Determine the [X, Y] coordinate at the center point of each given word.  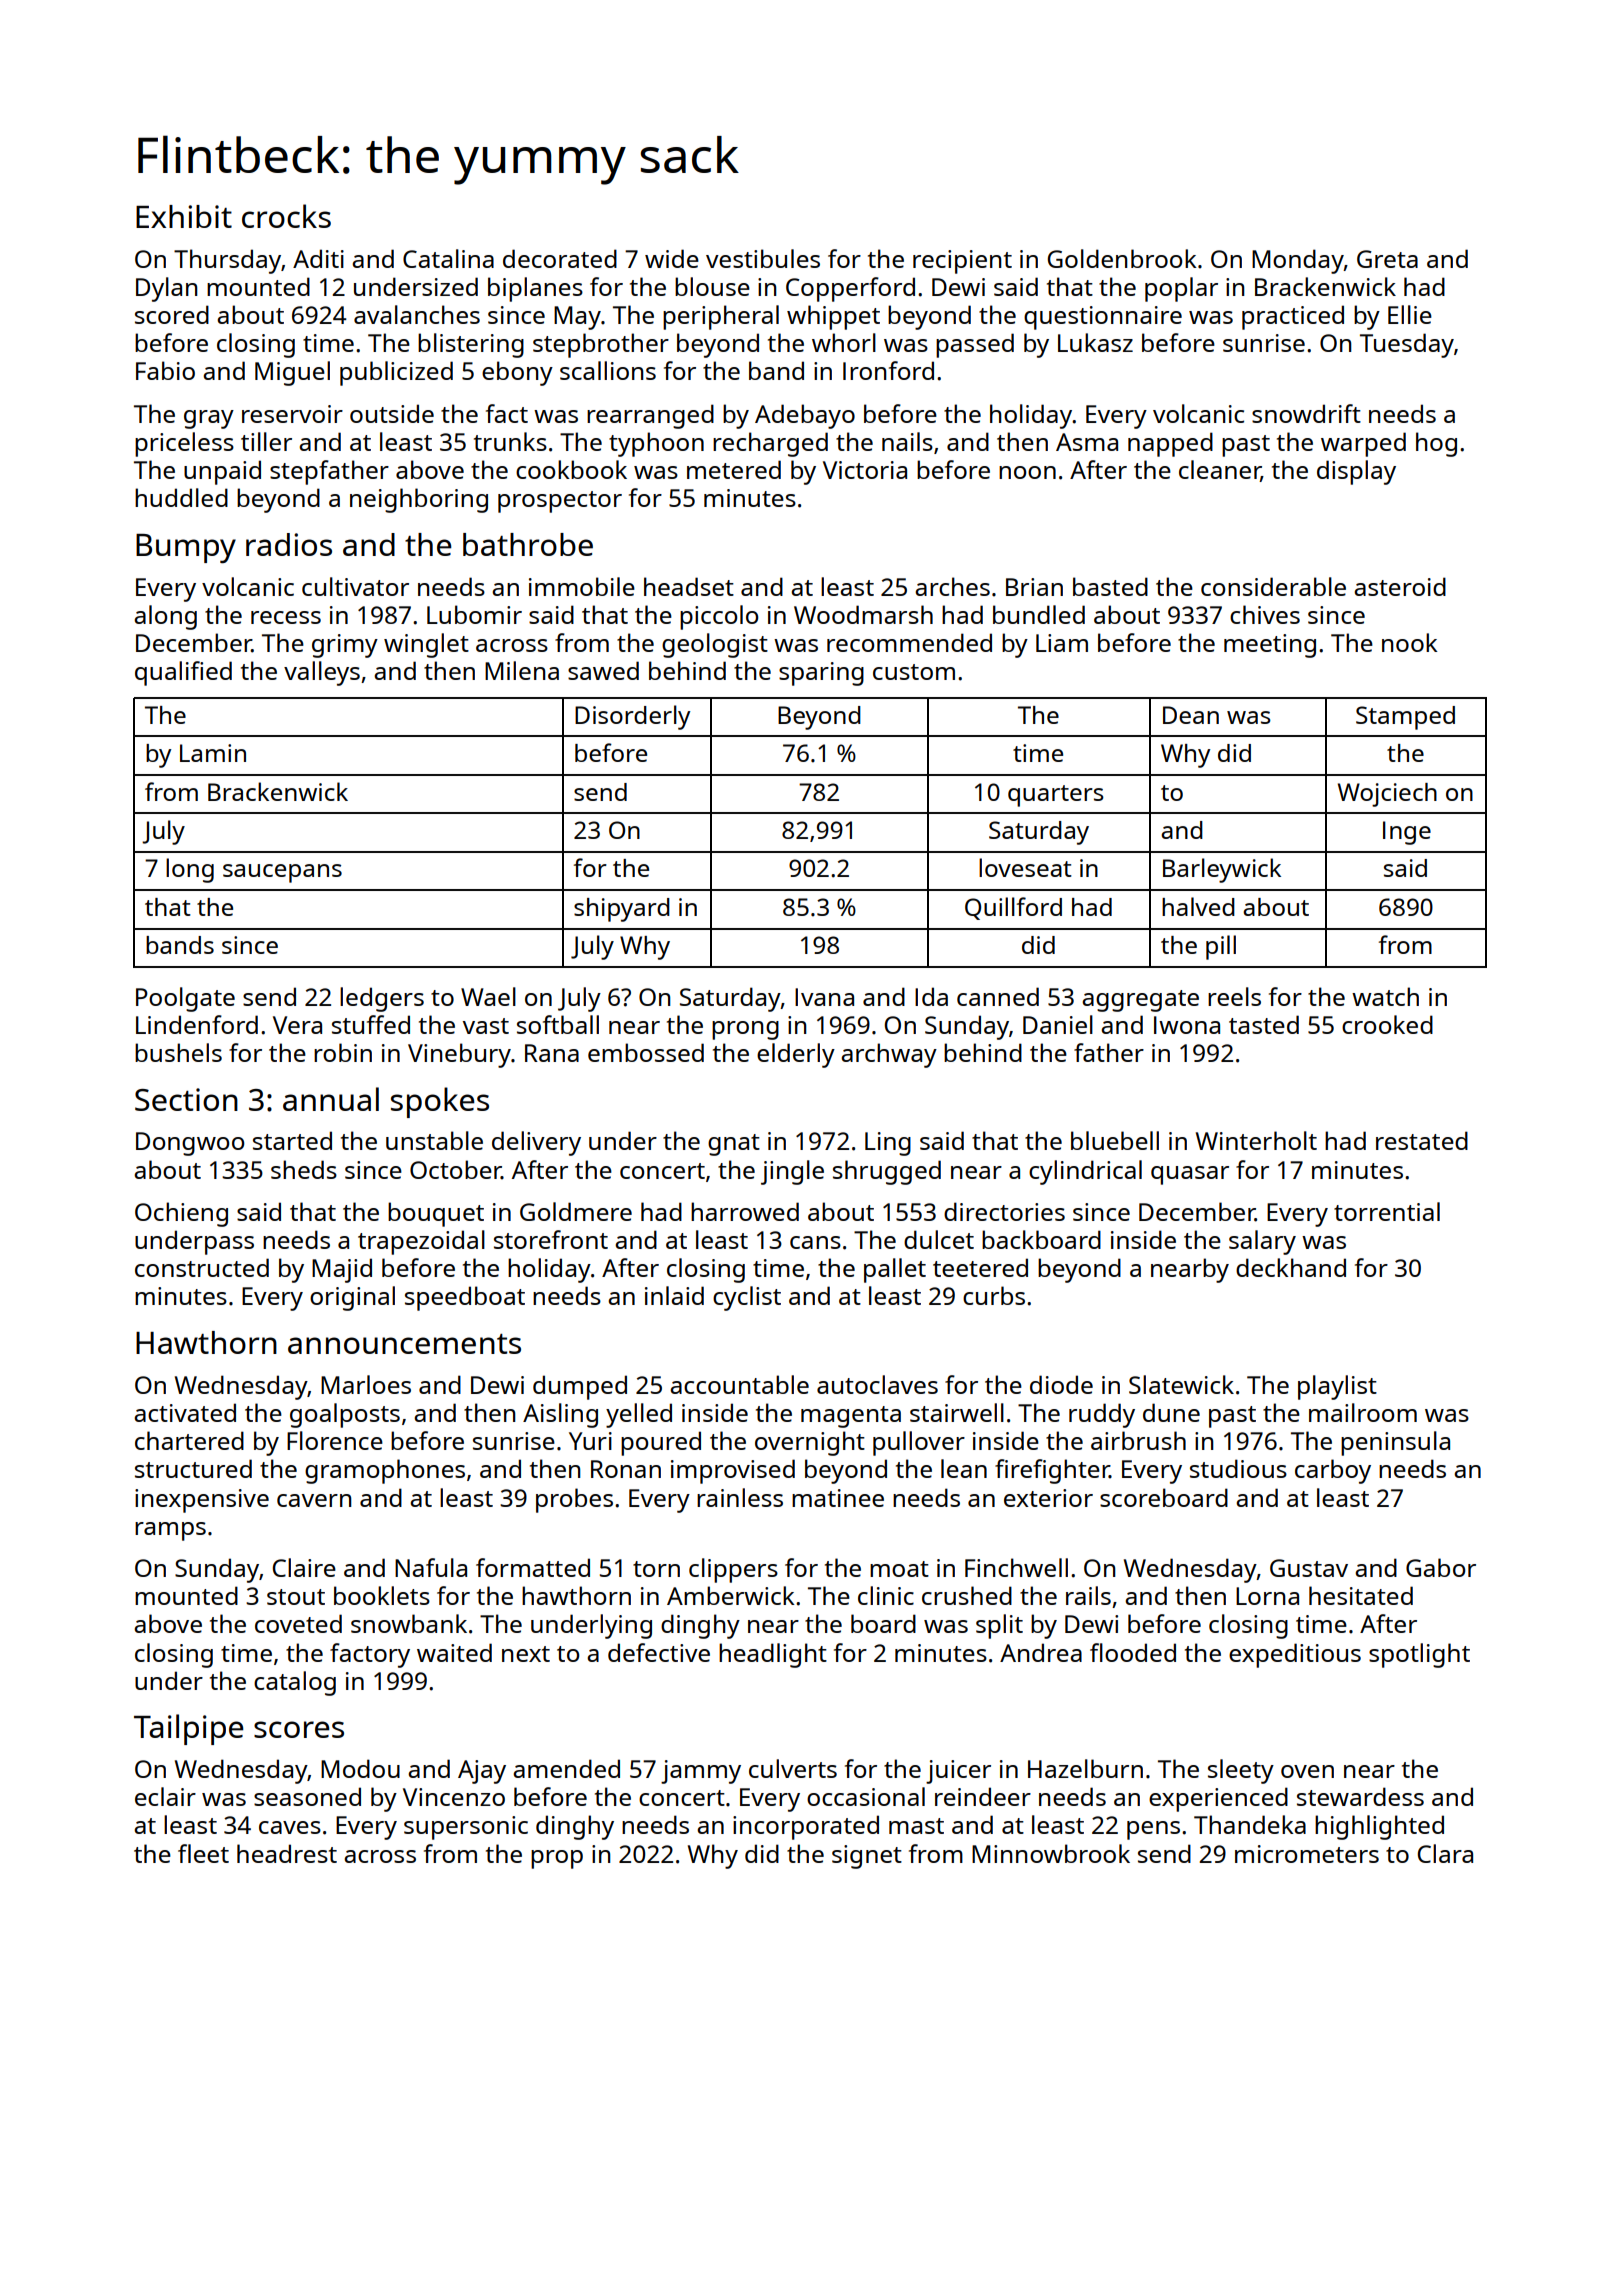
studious [1238, 1468]
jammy [701, 1772]
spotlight [1419, 1655]
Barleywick [1222, 870]
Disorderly [632, 717]
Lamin [213, 753]
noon [1027, 472]
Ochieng [181, 1214]
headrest [287, 1853]
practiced [1293, 317]
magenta [851, 1417]
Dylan [166, 289]
